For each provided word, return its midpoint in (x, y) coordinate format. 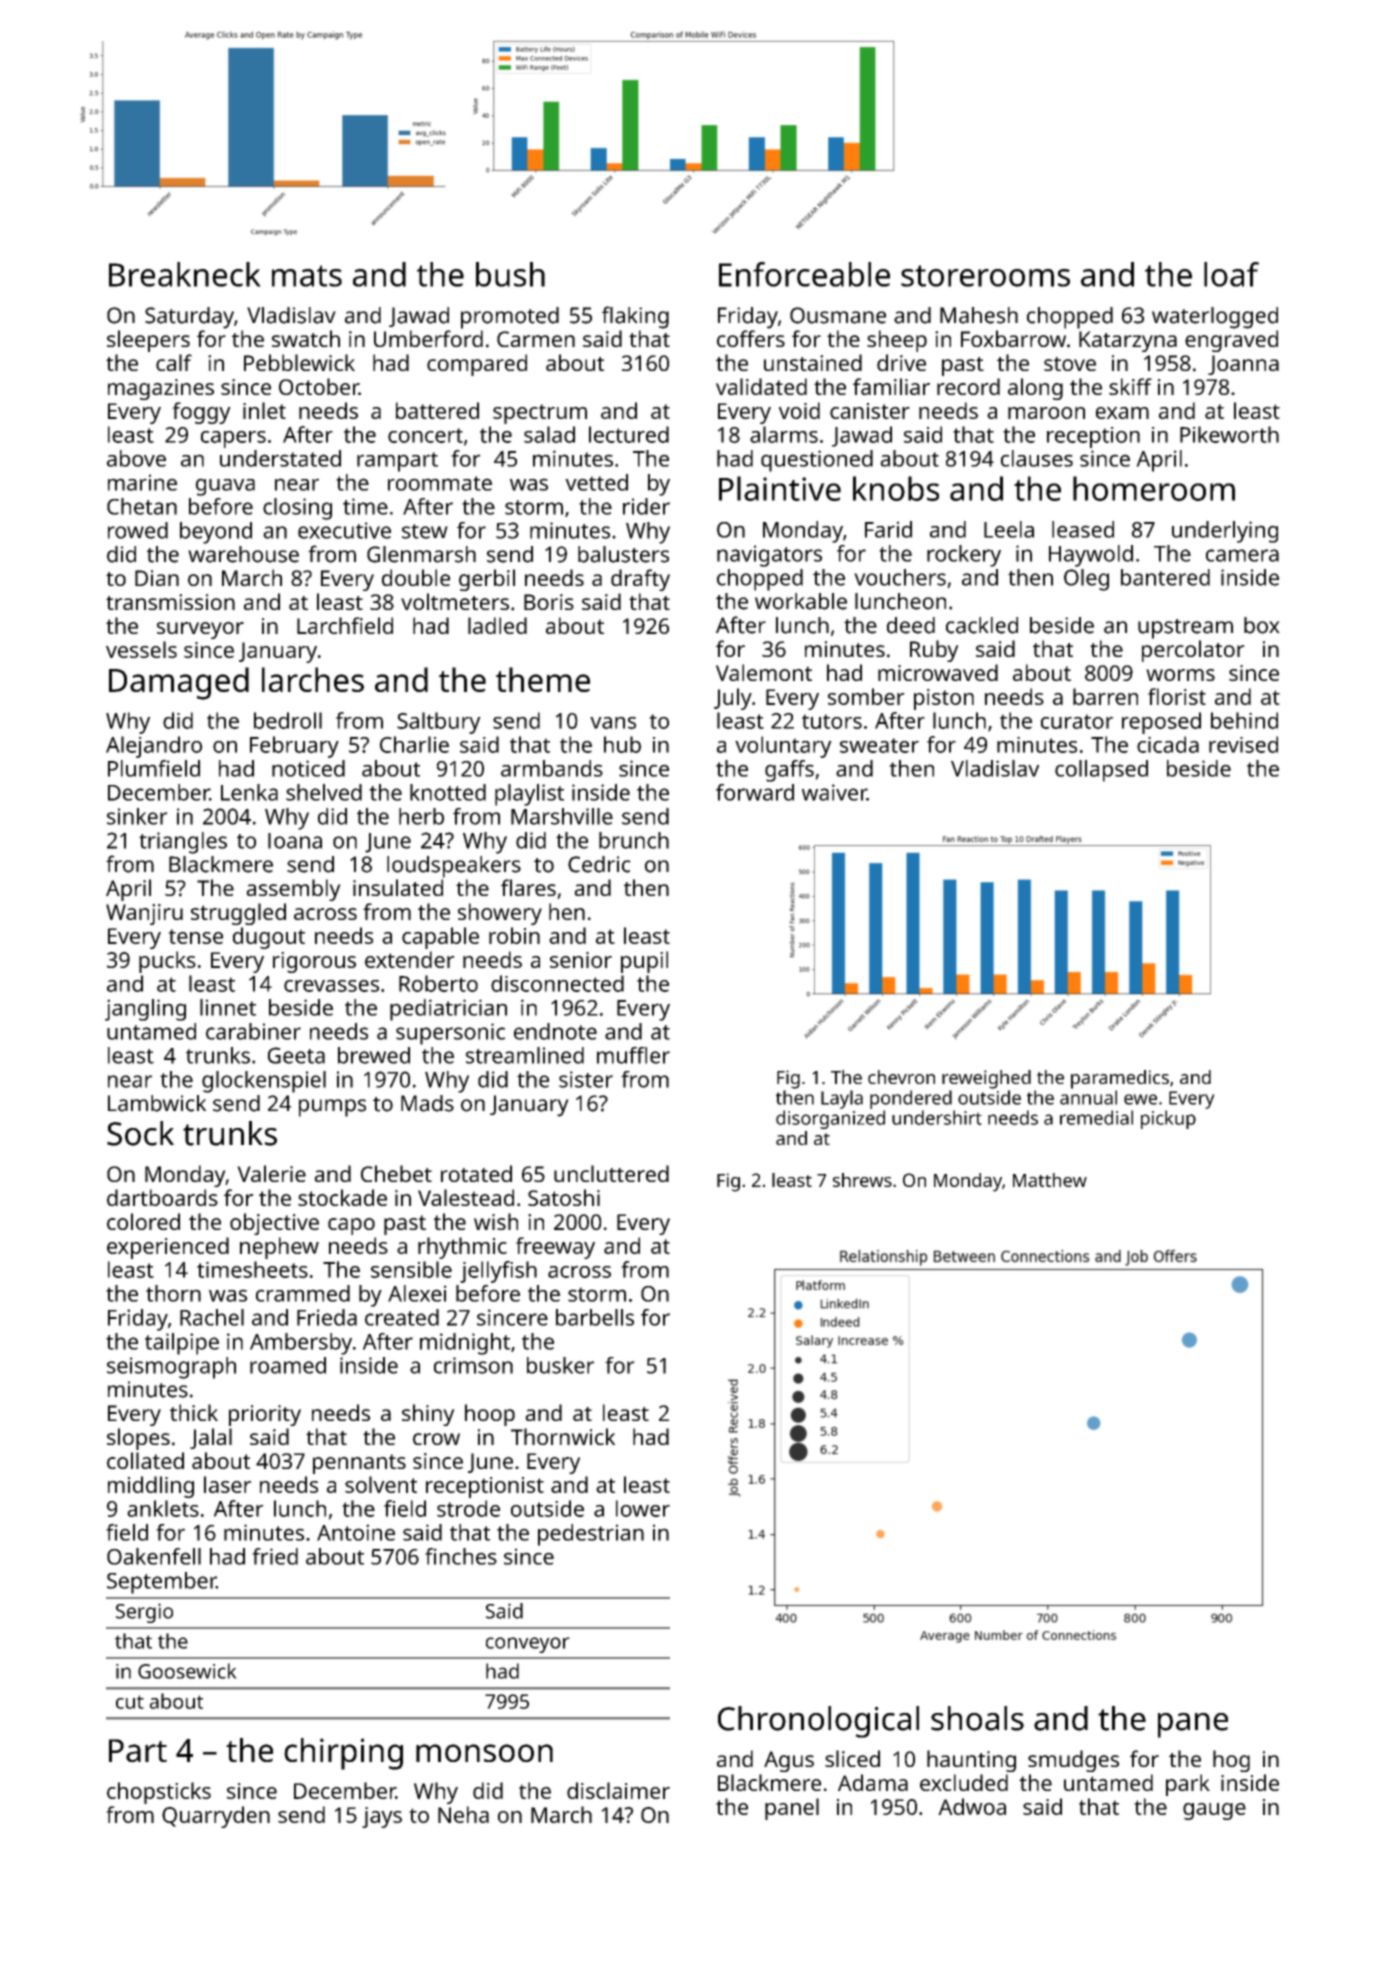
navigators (769, 556)
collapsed (1101, 771)
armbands (552, 768)
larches (313, 679)
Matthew (1050, 1180)
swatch (306, 338)
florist (1177, 696)
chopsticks (159, 1793)
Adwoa (972, 1806)
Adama (873, 1782)
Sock (140, 1133)
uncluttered (611, 1173)
